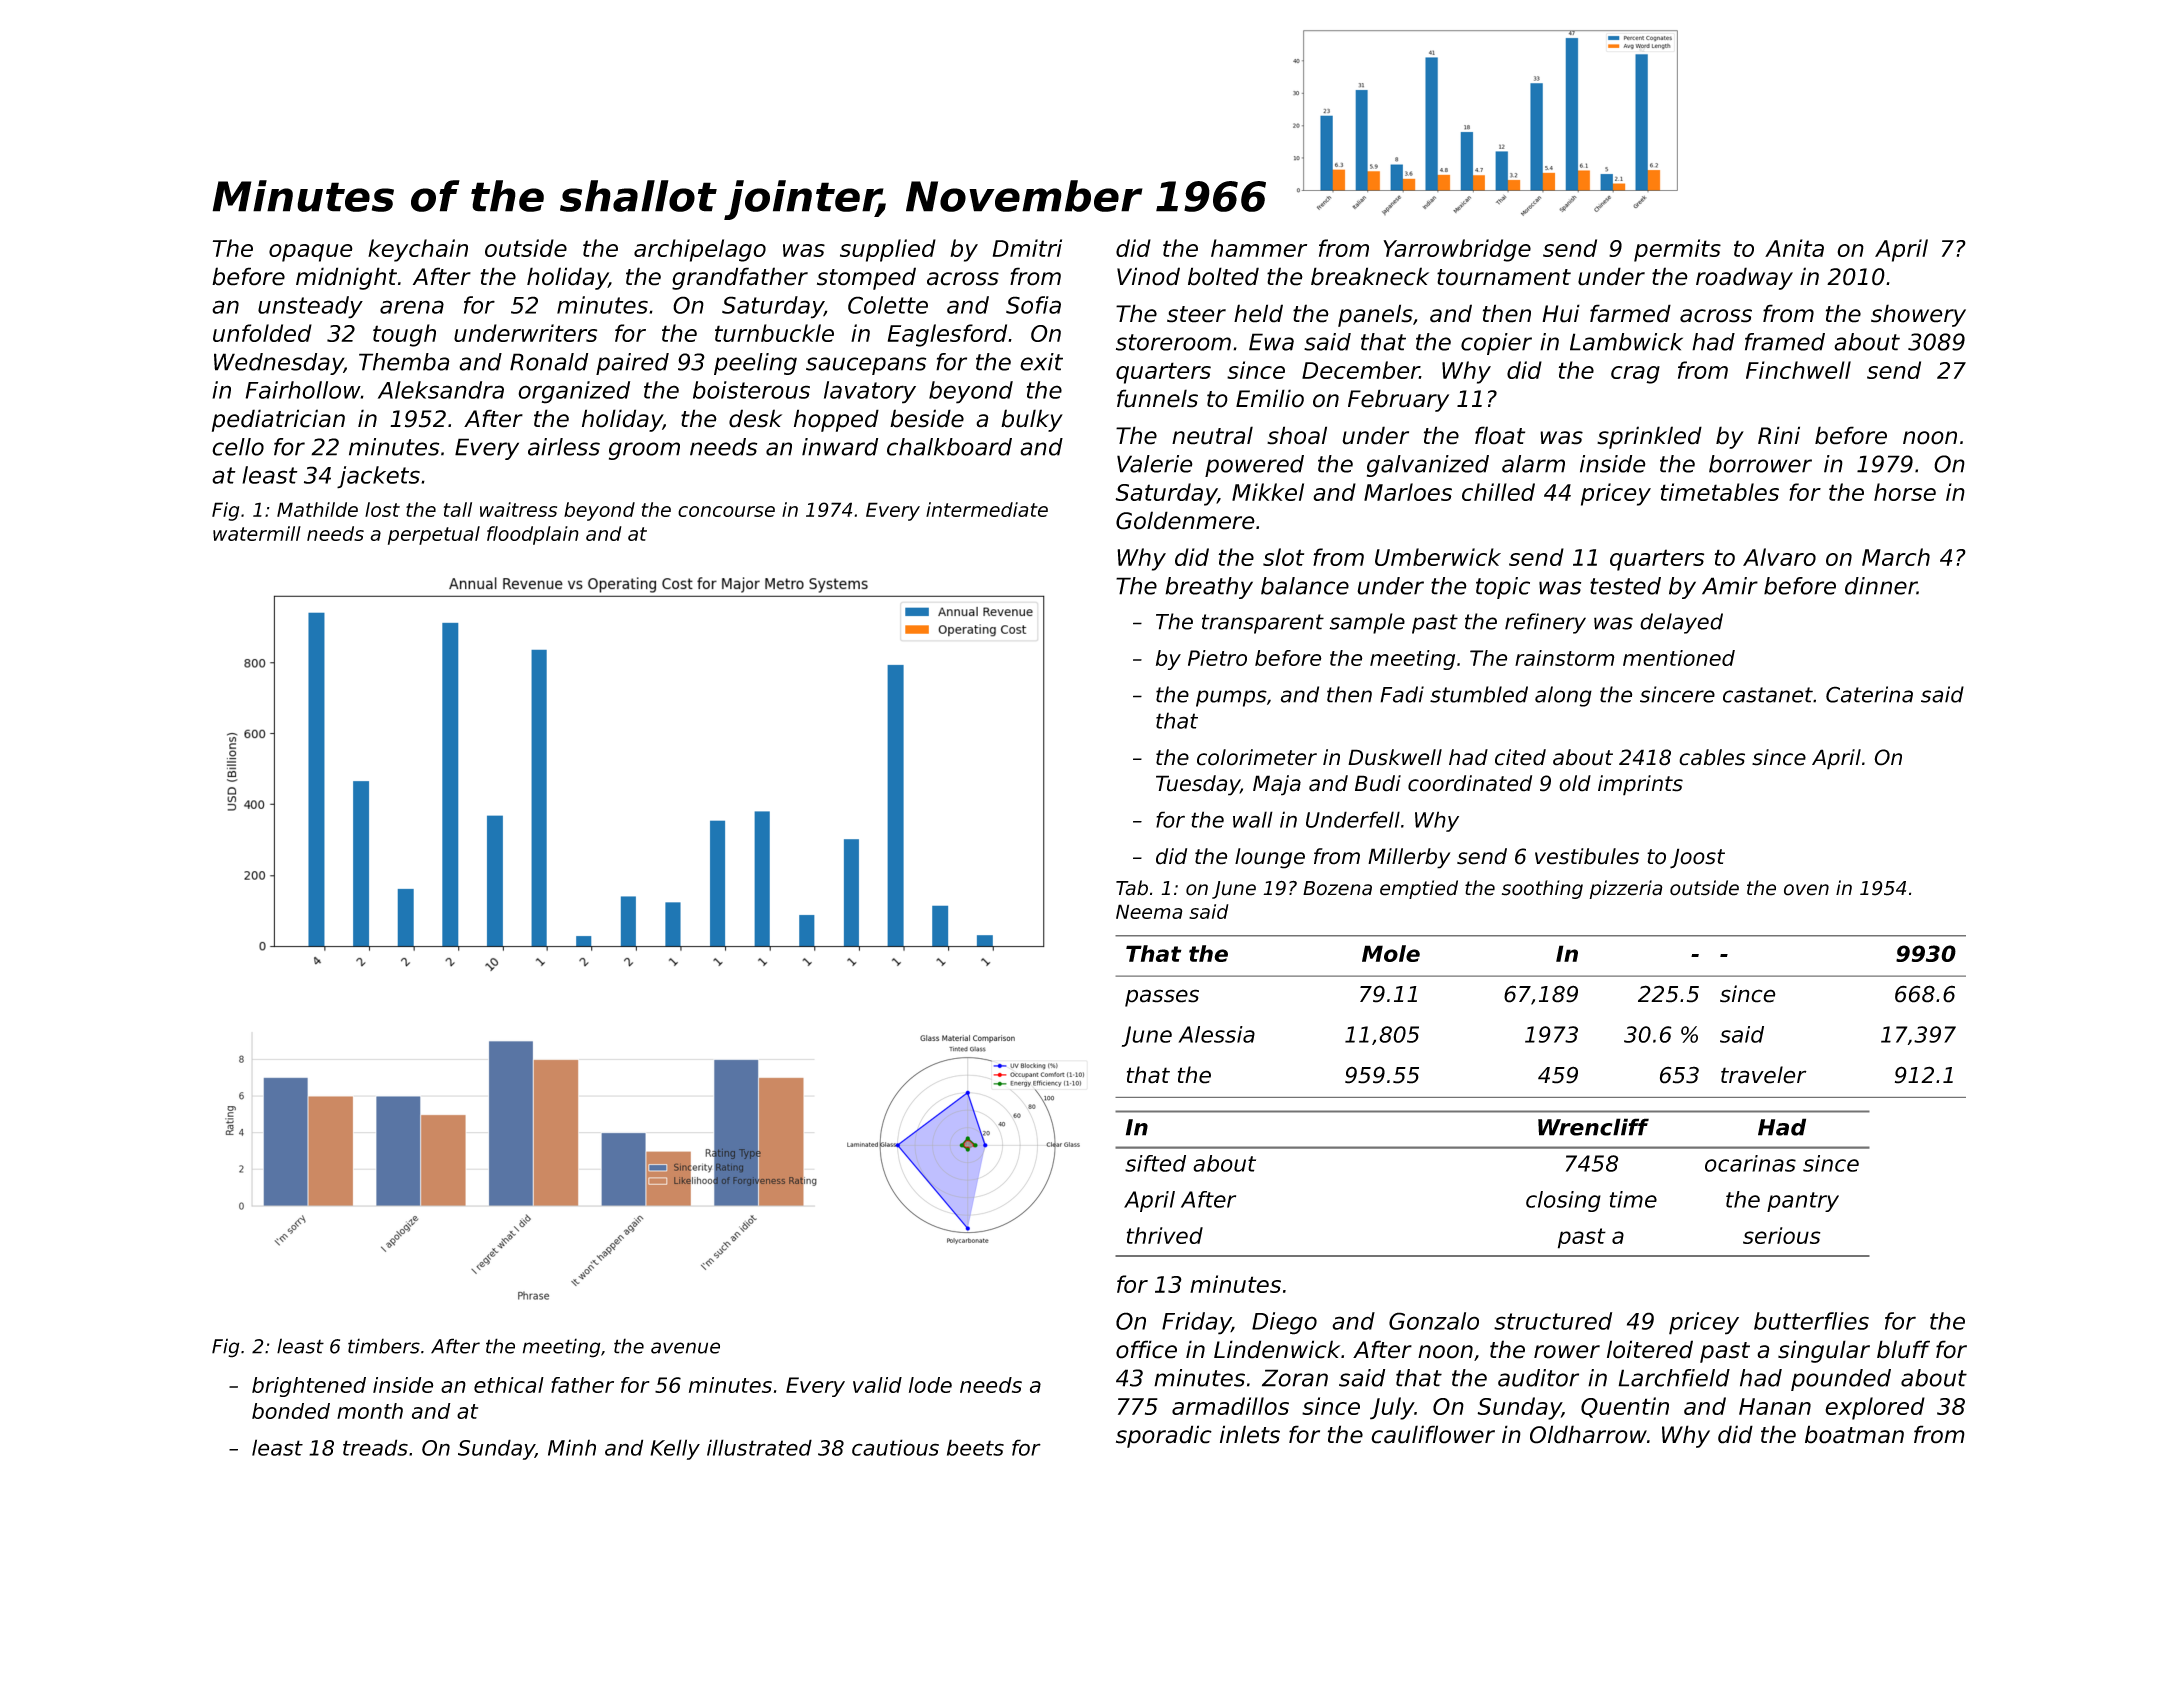 This document has width=2178, height=1683. Describe the element at coordinates (1162, 998) in the document. I see `passes` at that location.
